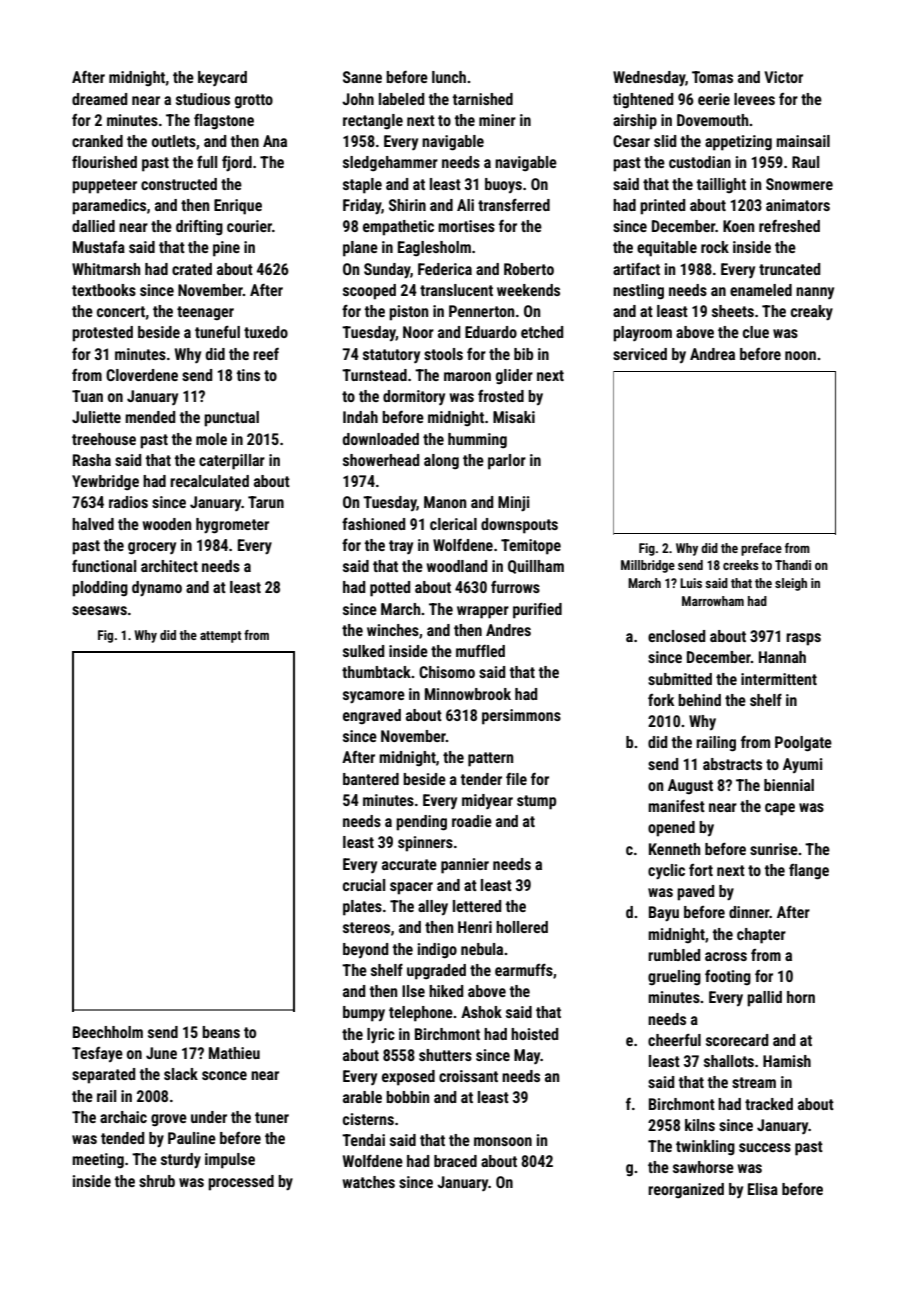  I want to click on statutory, so click(391, 356).
